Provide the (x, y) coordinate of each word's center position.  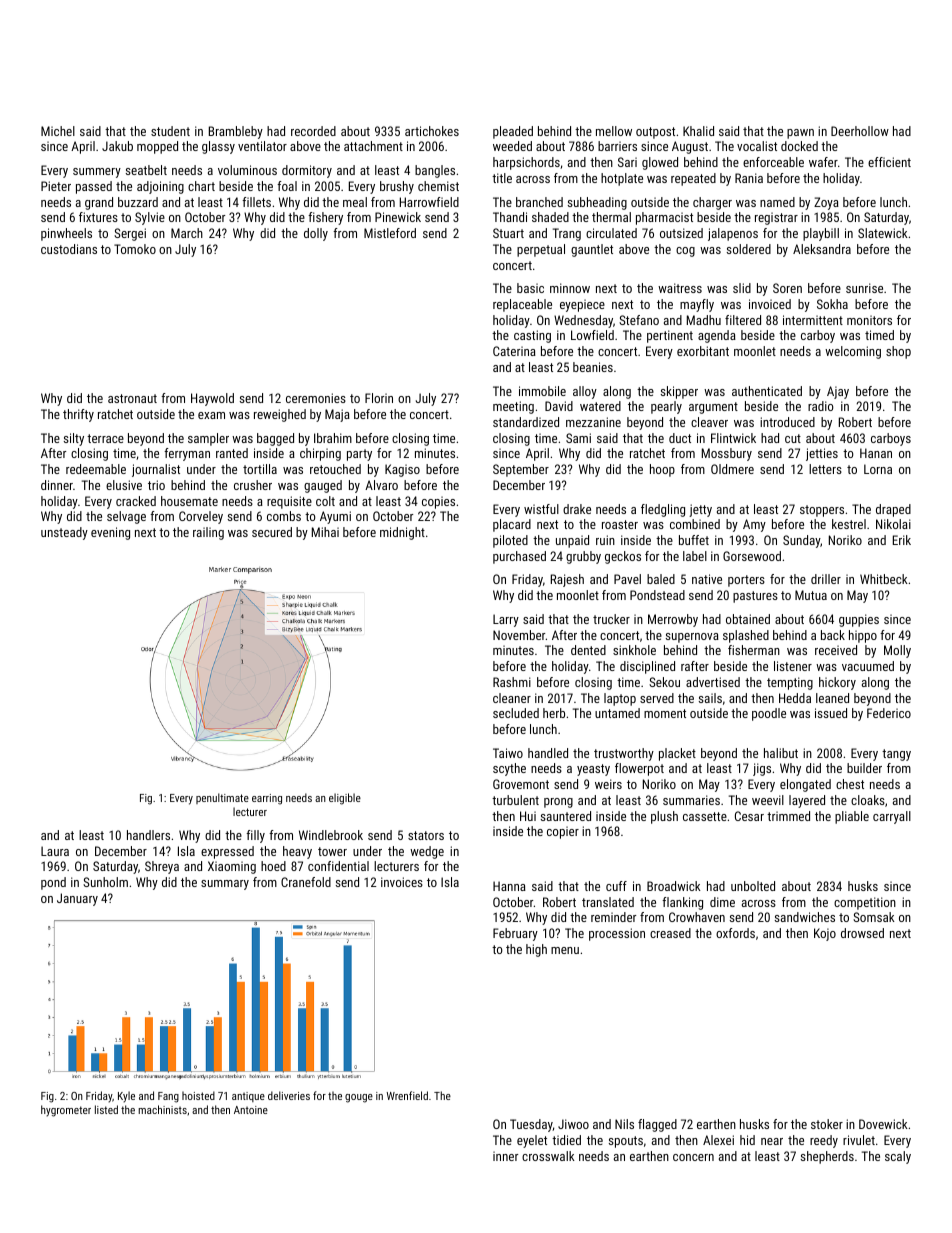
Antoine (251, 1110)
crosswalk (548, 1156)
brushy (397, 187)
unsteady (64, 533)
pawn (800, 134)
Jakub (117, 146)
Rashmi (512, 682)
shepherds (827, 1157)
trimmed (788, 816)
